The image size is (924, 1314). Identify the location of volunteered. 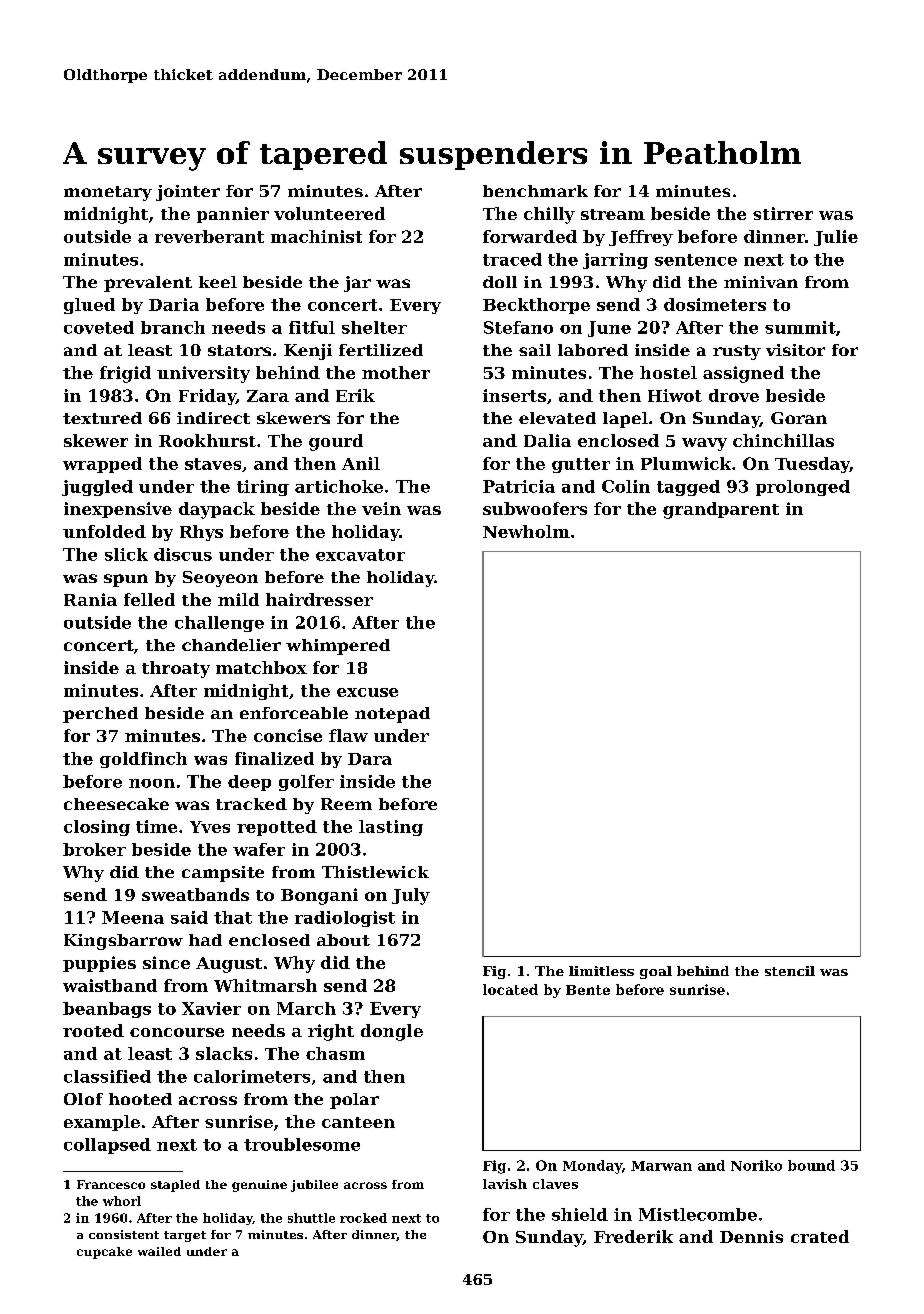
(329, 213).
